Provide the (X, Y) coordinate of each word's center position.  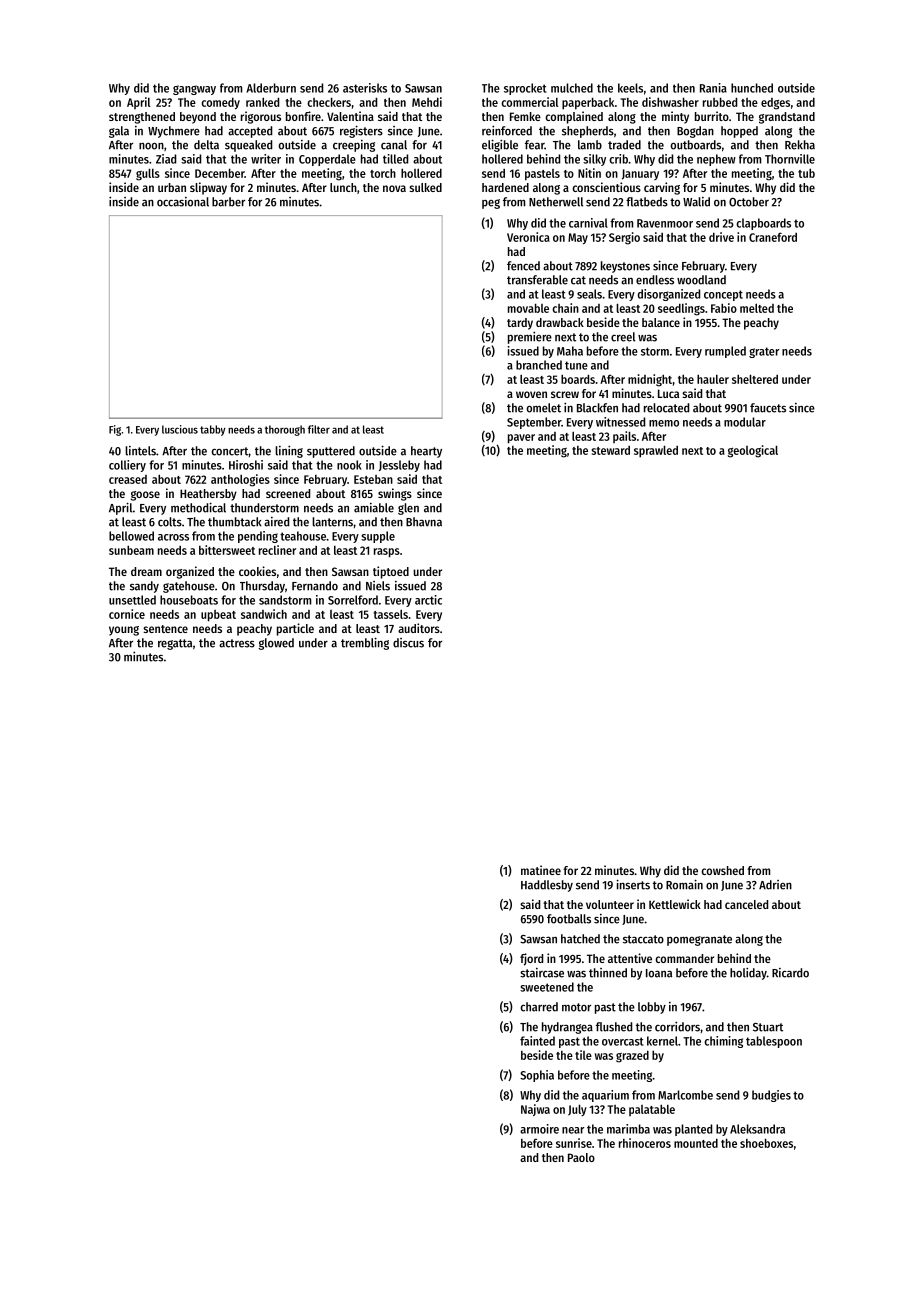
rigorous (261, 117)
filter (319, 429)
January (640, 174)
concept (723, 295)
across (173, 537)
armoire (539, 1129)
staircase (542, 973)
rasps (387, 553)
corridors (677, 1026)
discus (408, 643)
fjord (531, 959)
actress (237, 643)
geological (753, 451)
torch (383, 173)
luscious (180, 429)
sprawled (656, 451)
